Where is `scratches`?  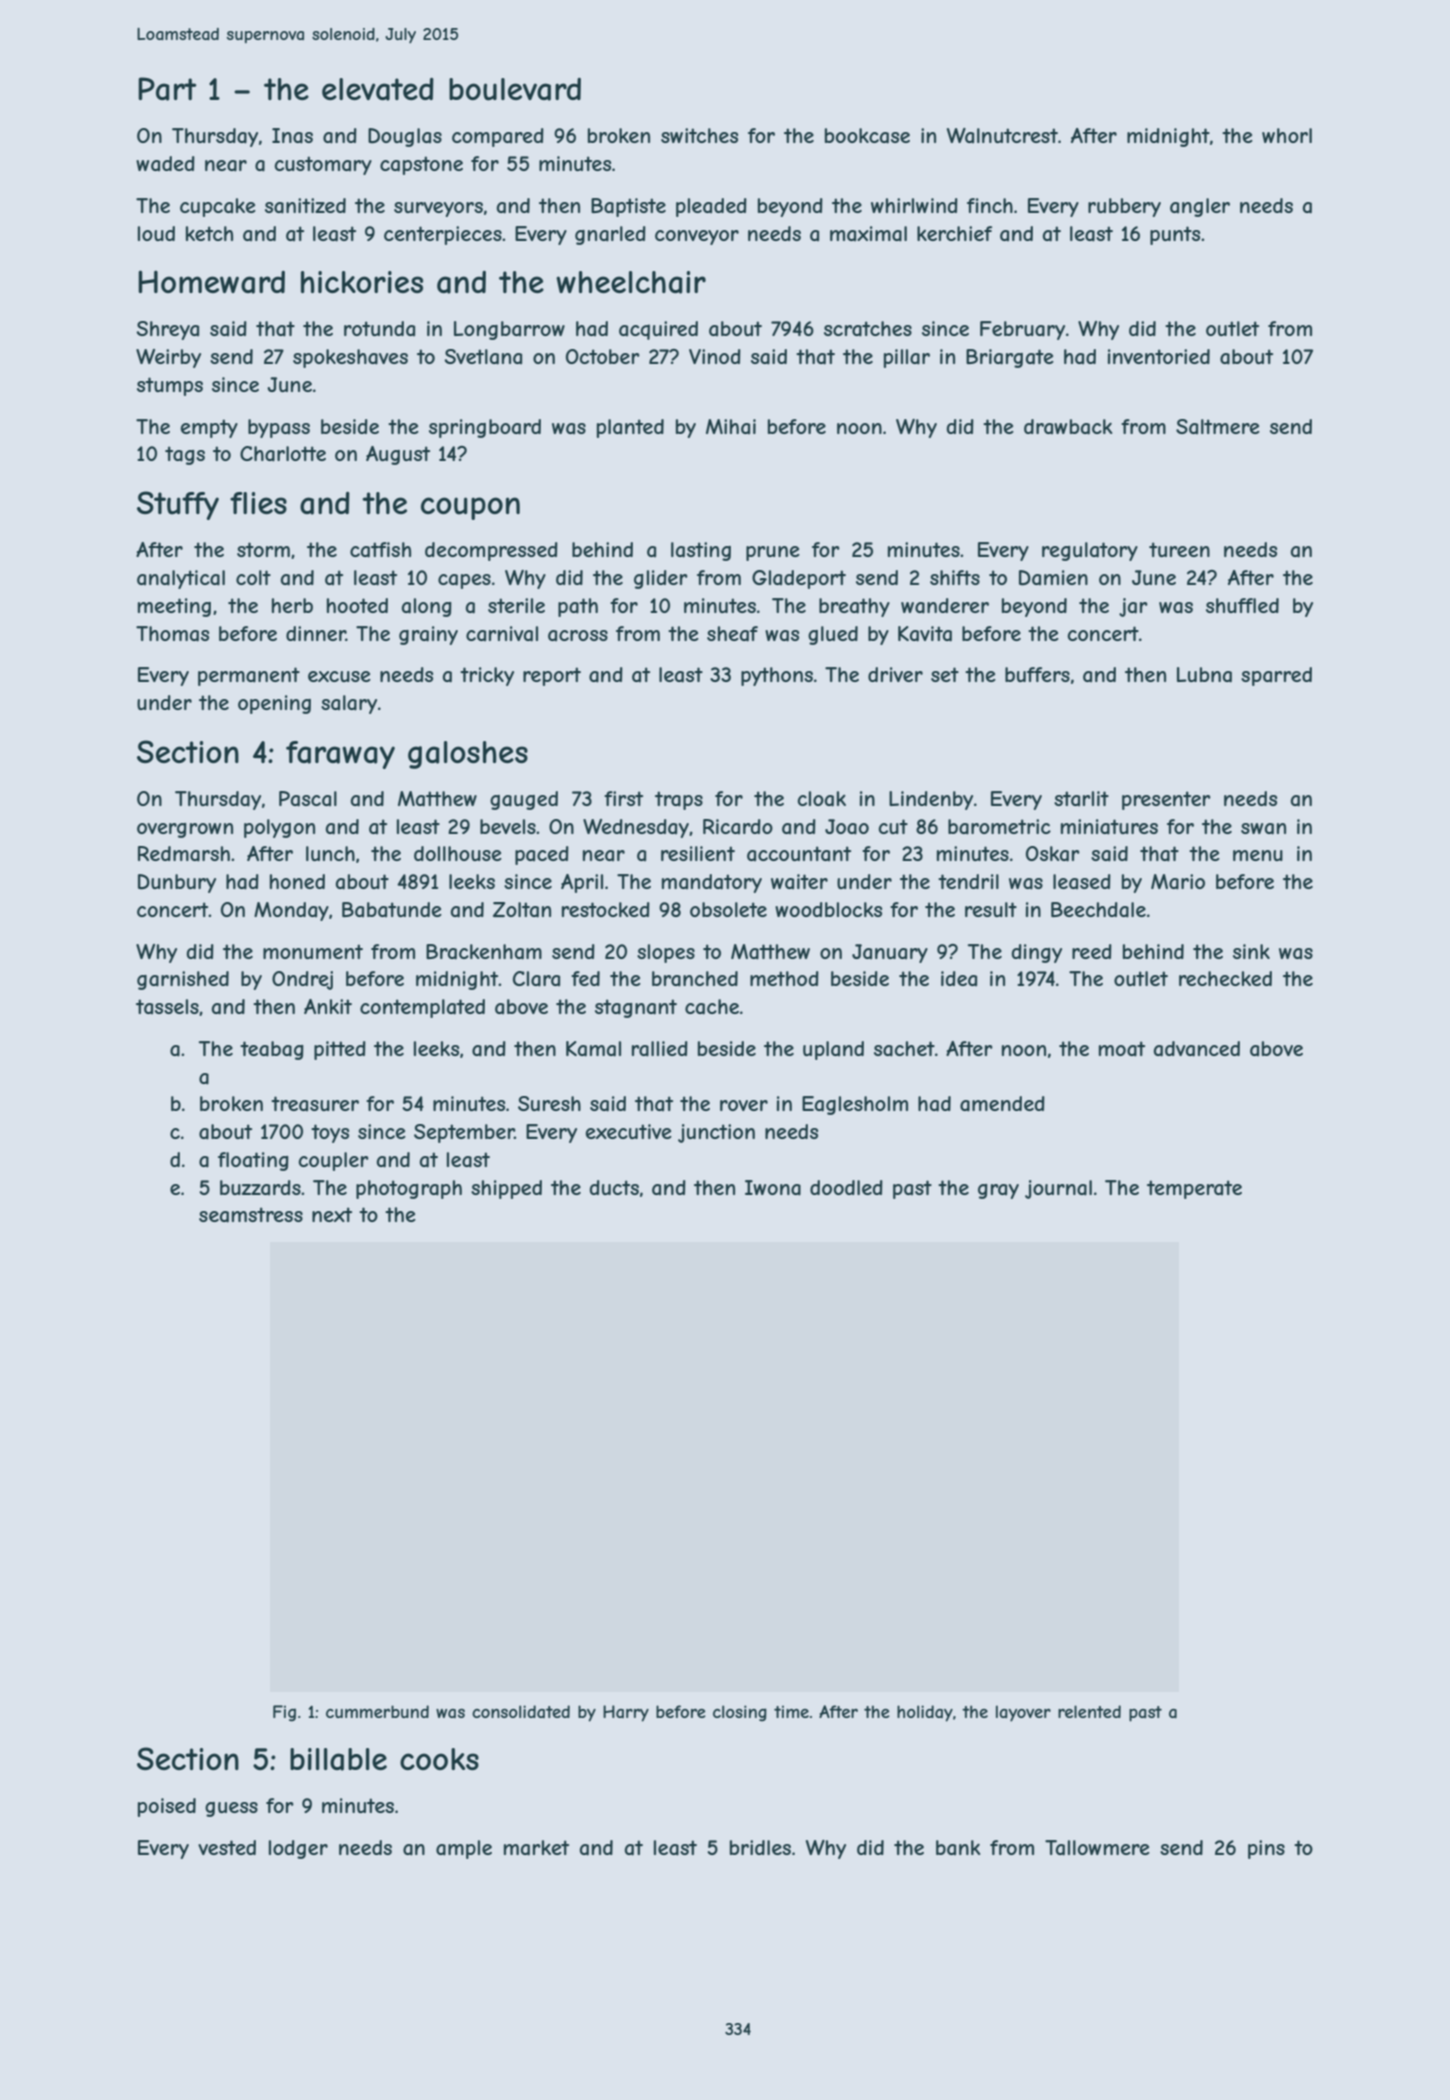 scratches is located at coordinates (868, 329).
